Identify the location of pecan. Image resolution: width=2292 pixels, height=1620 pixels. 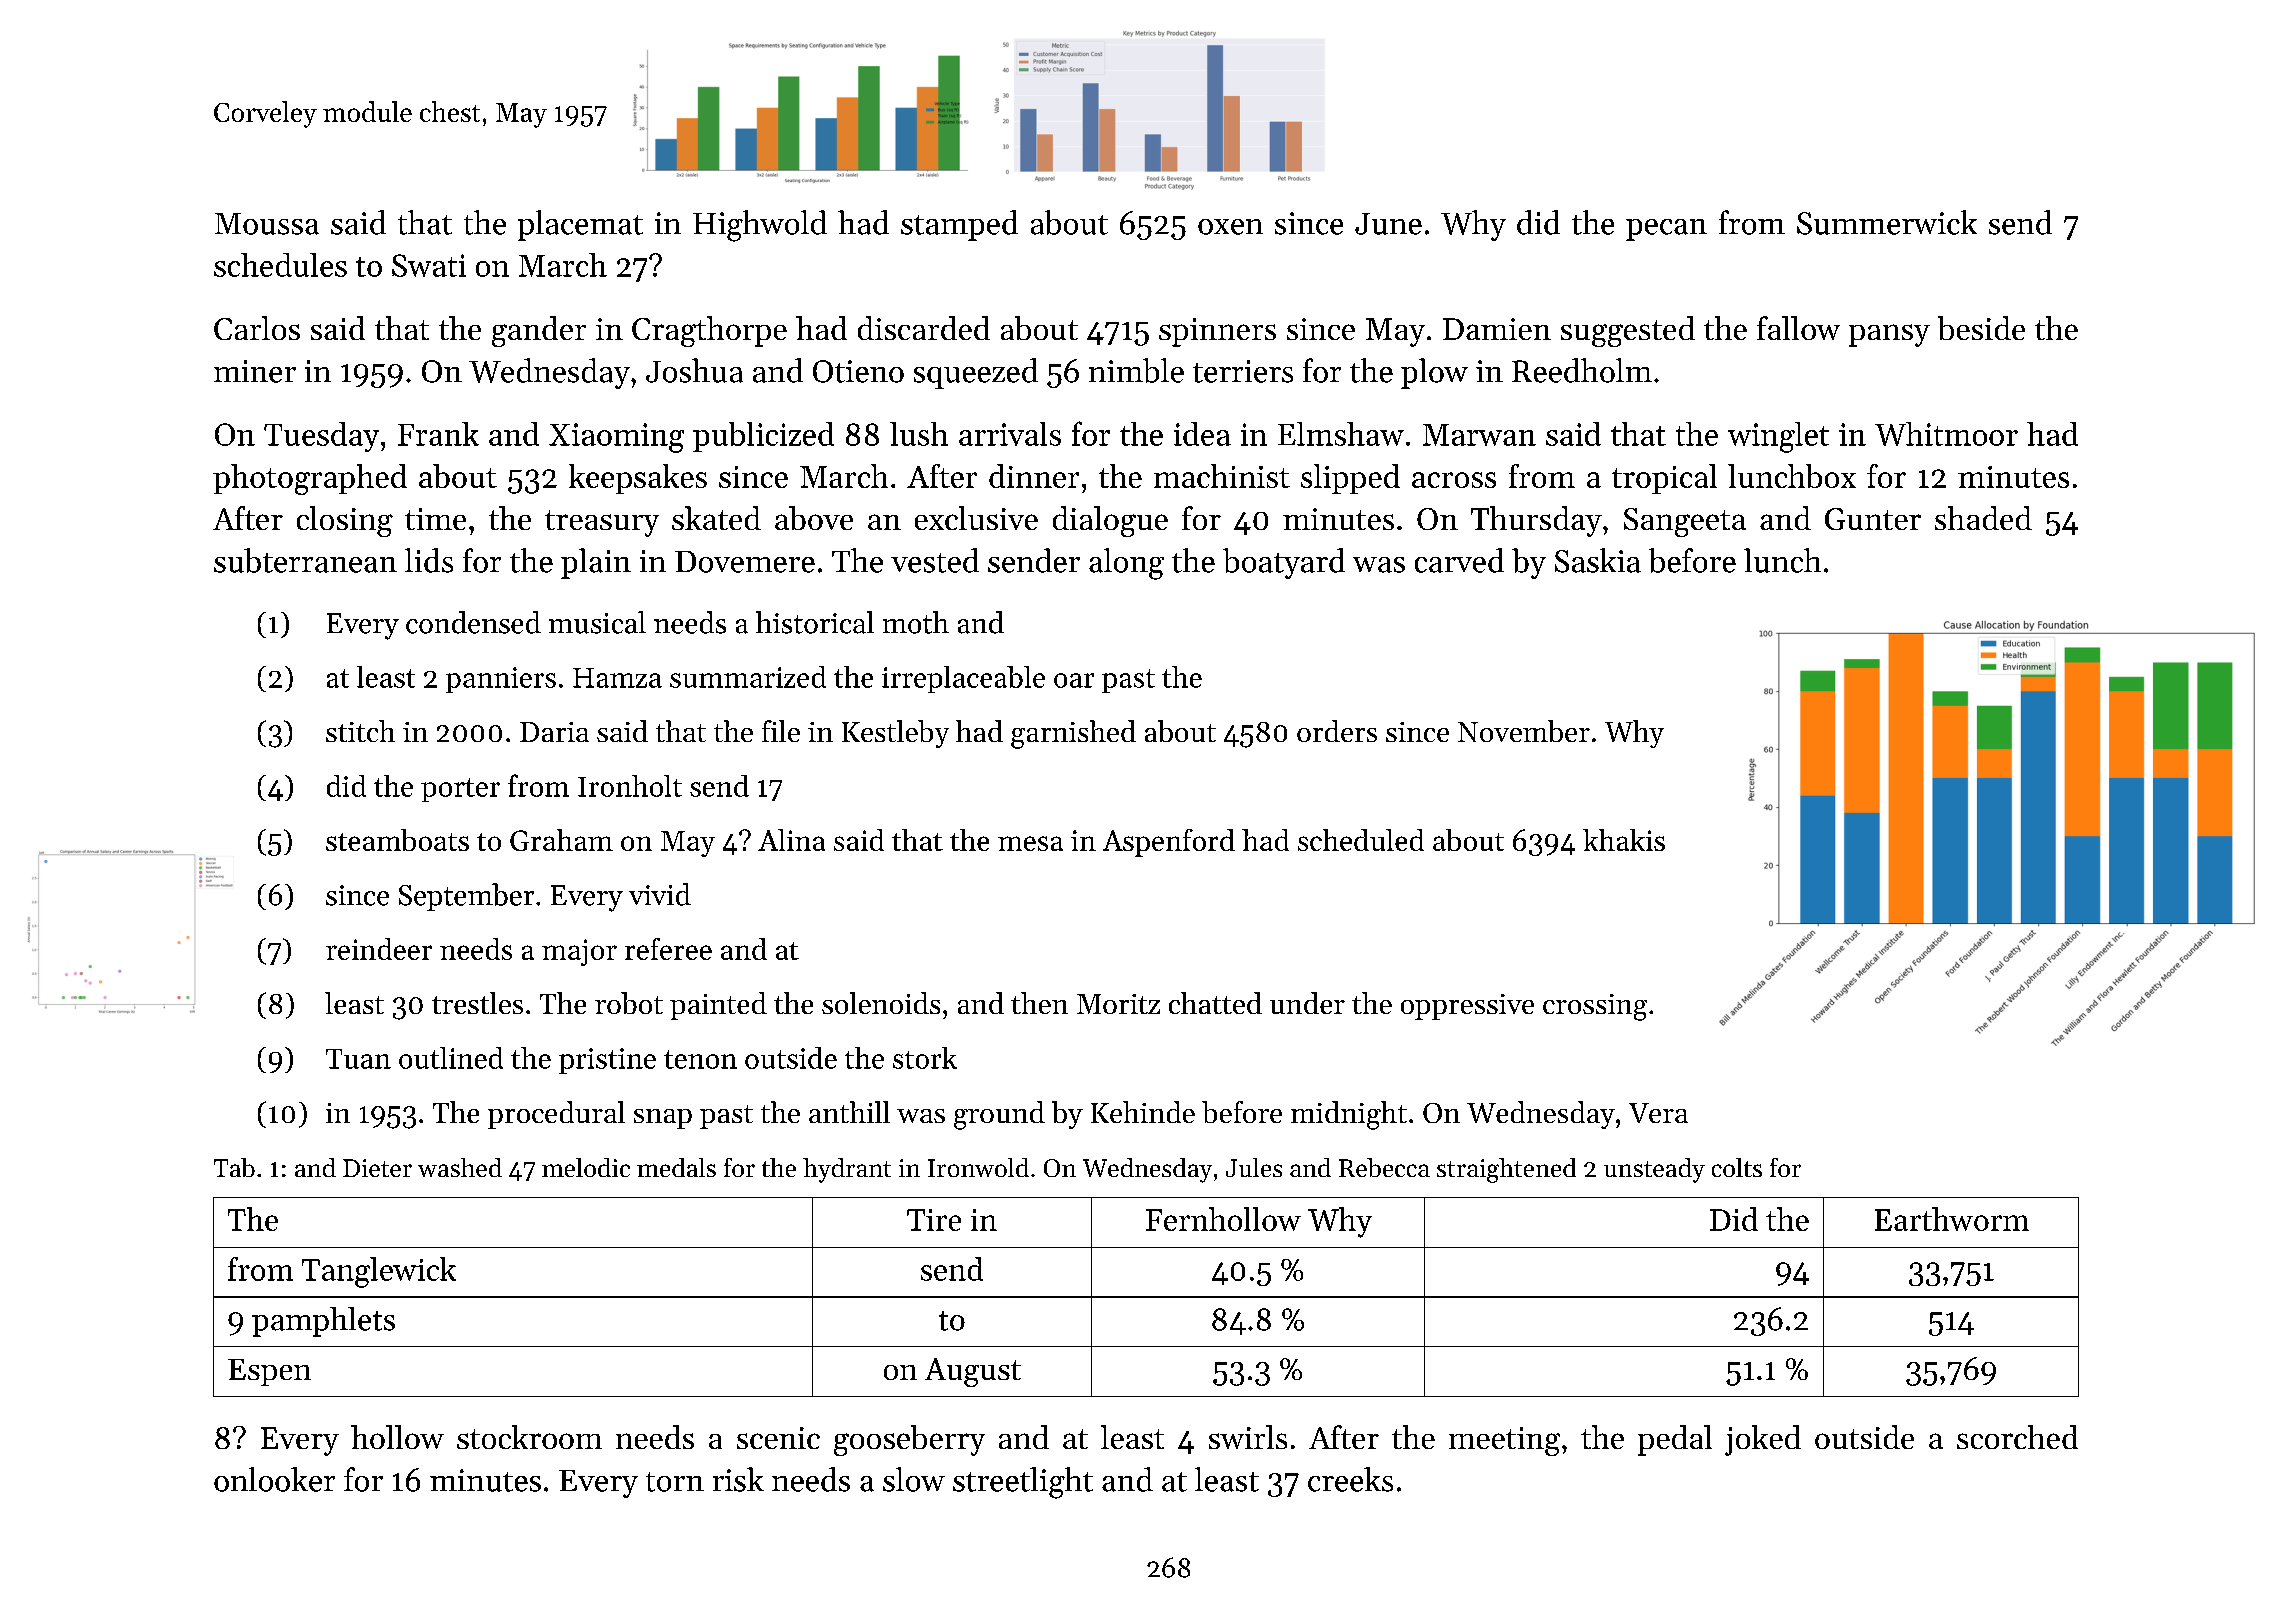
(1666, 230).
